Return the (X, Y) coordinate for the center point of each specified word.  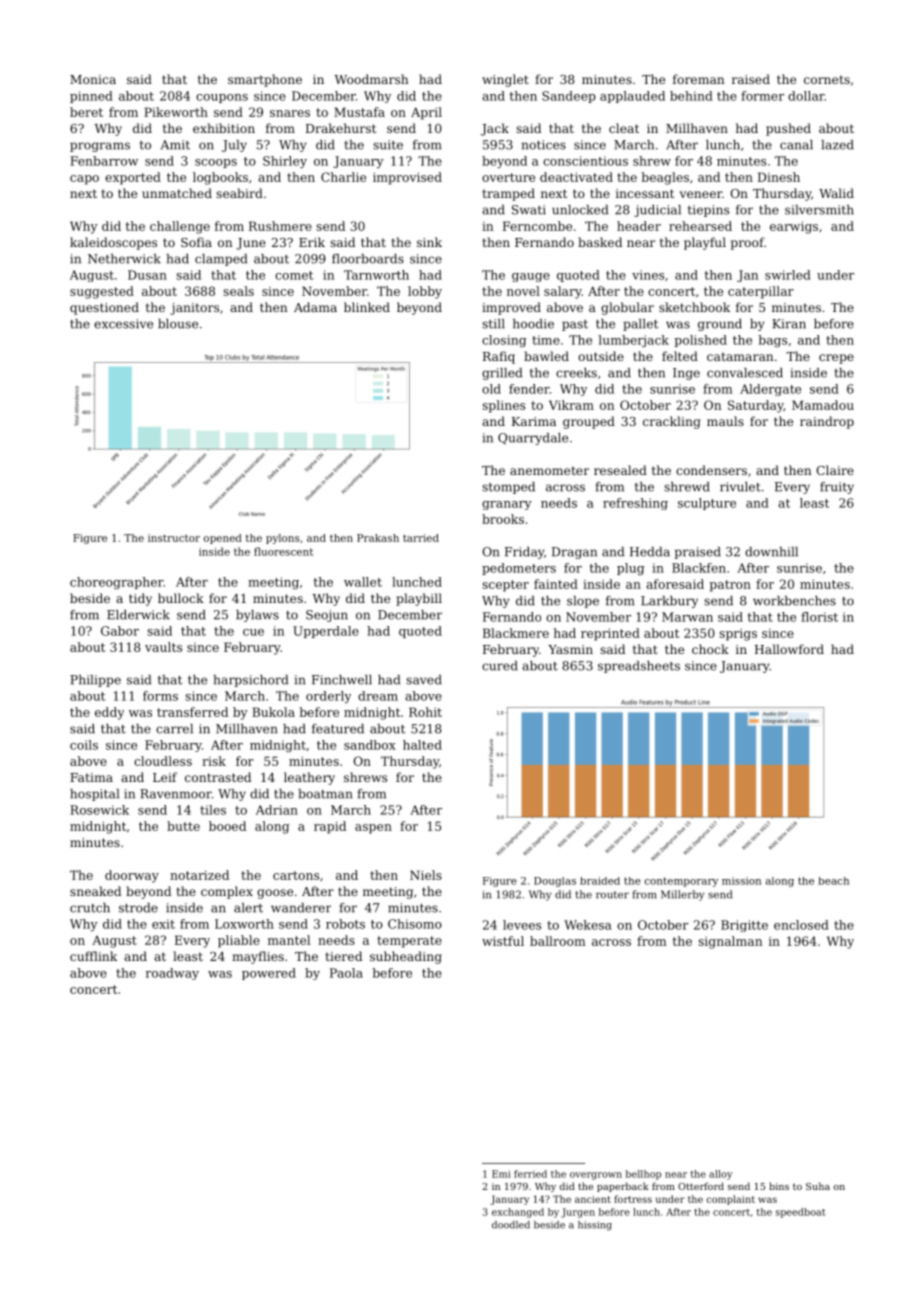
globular (627, 308)
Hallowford (789, 649)
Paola (346, 973)
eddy (109, 713)
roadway (172, 974)
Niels (426, 875)
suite (388, 145)
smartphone (265, 80)
